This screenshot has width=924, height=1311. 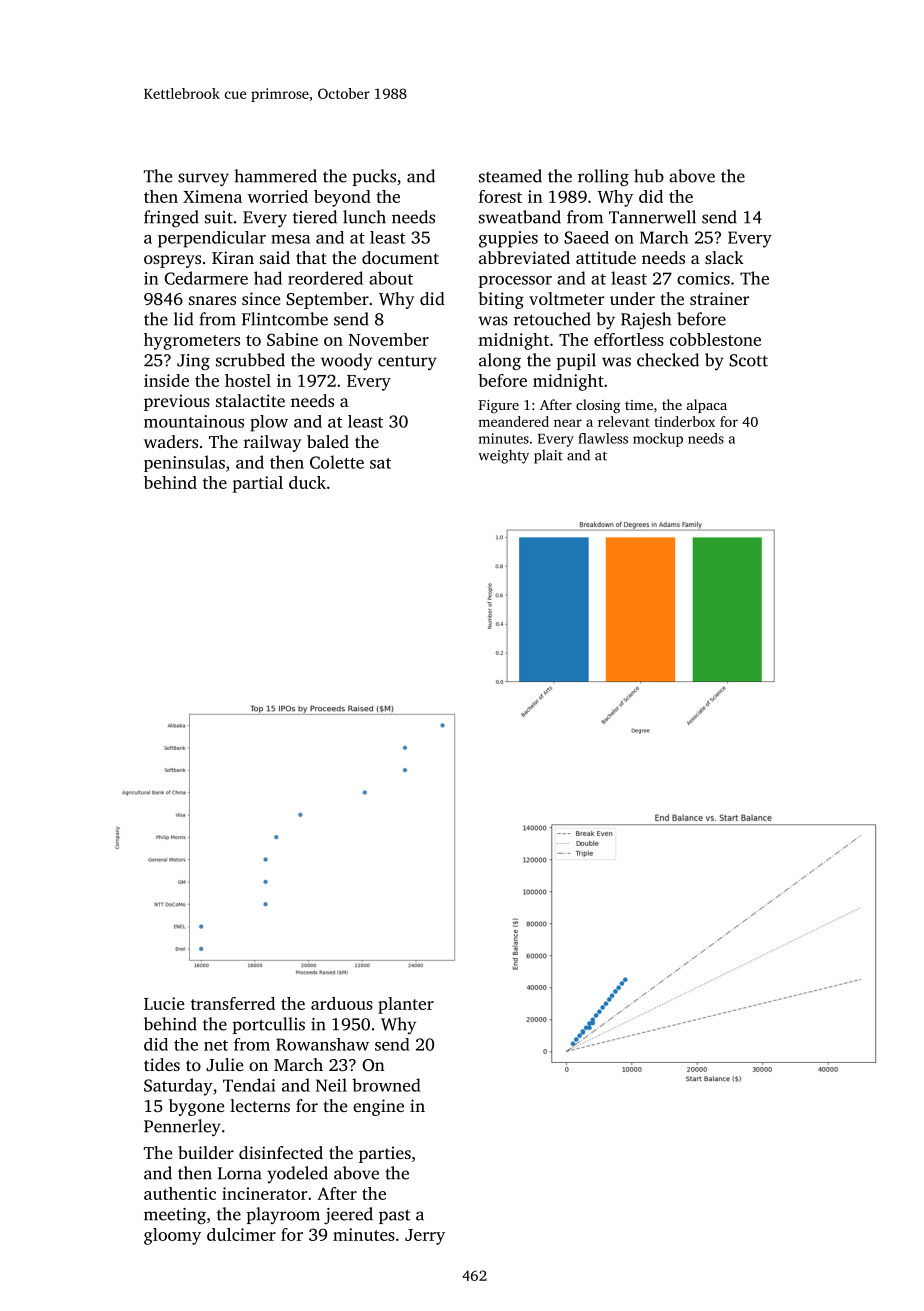 I want to click on net, so click(x=216, y=1045).
